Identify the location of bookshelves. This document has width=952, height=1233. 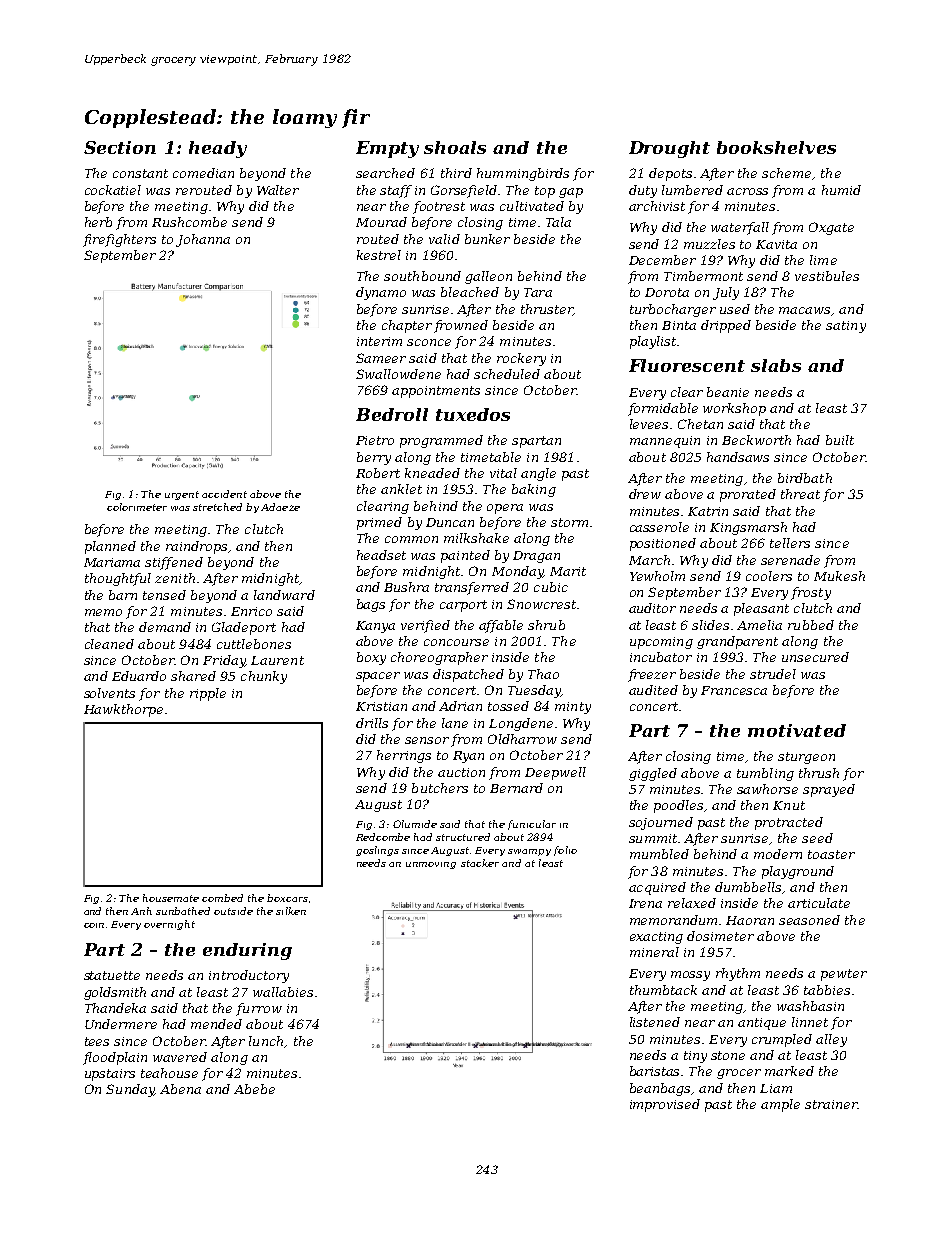
(776, 147).
